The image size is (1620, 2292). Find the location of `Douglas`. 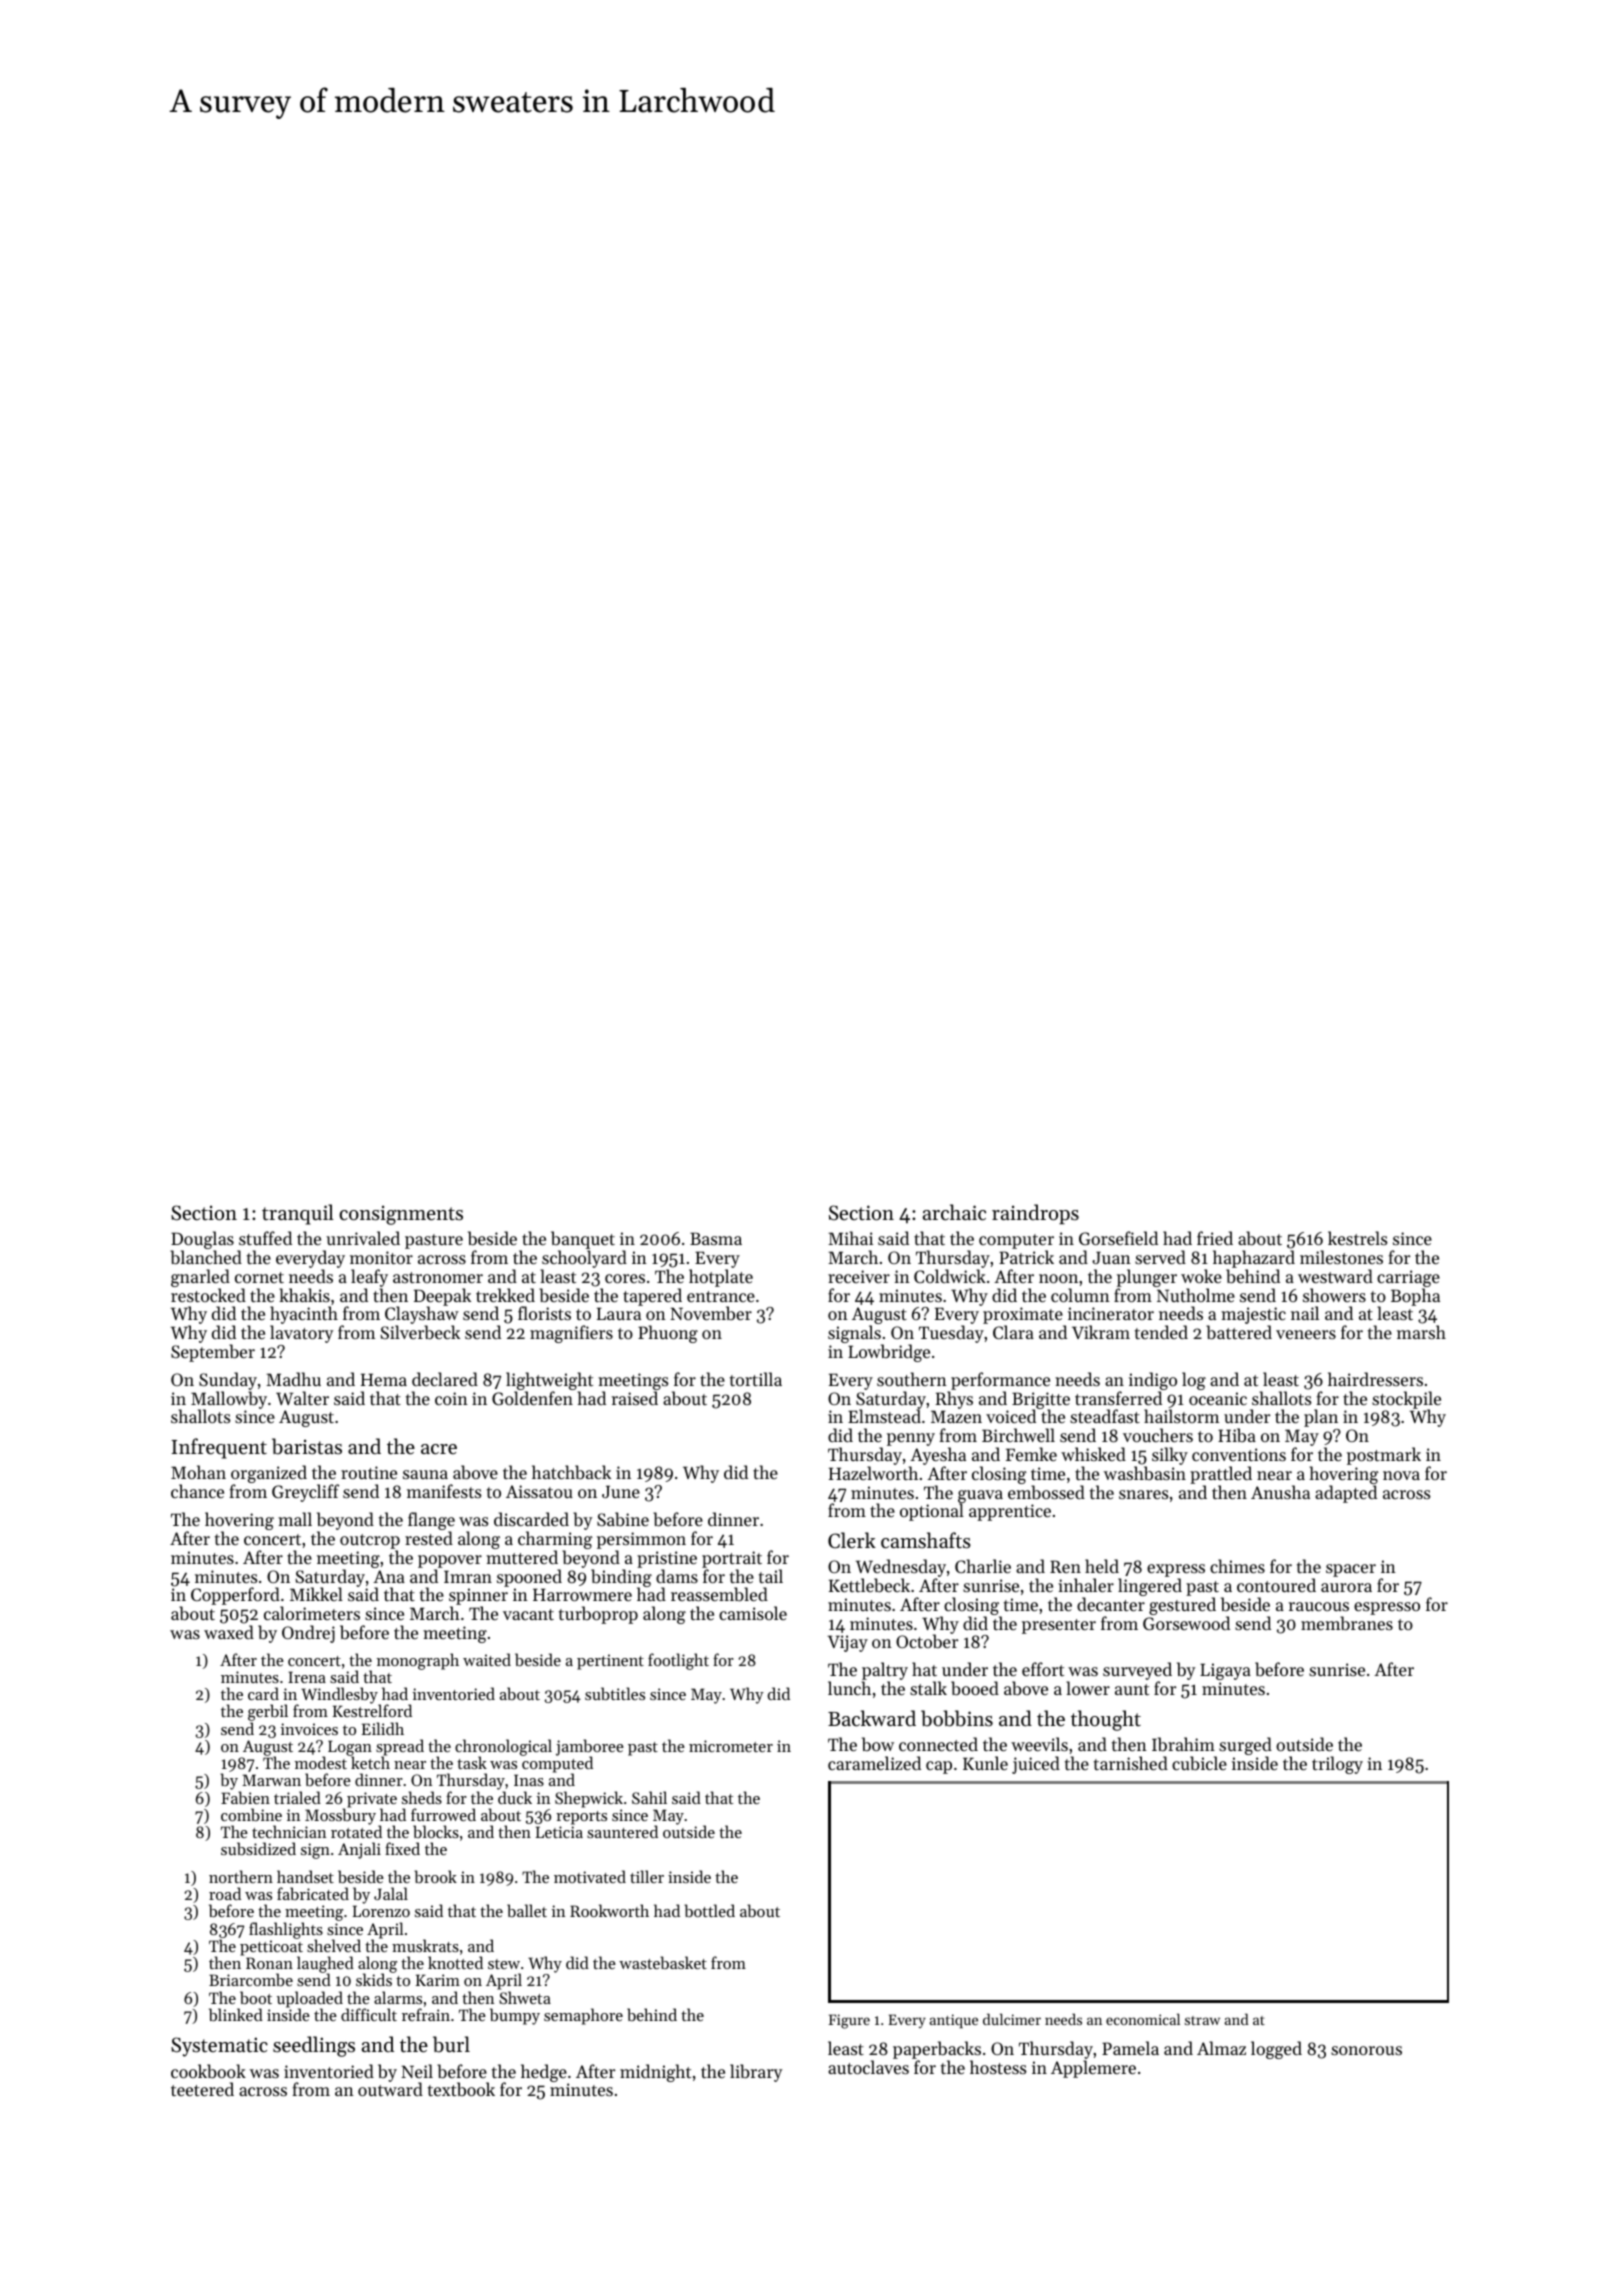

Douglas is located at coordinates (202, 1241).
